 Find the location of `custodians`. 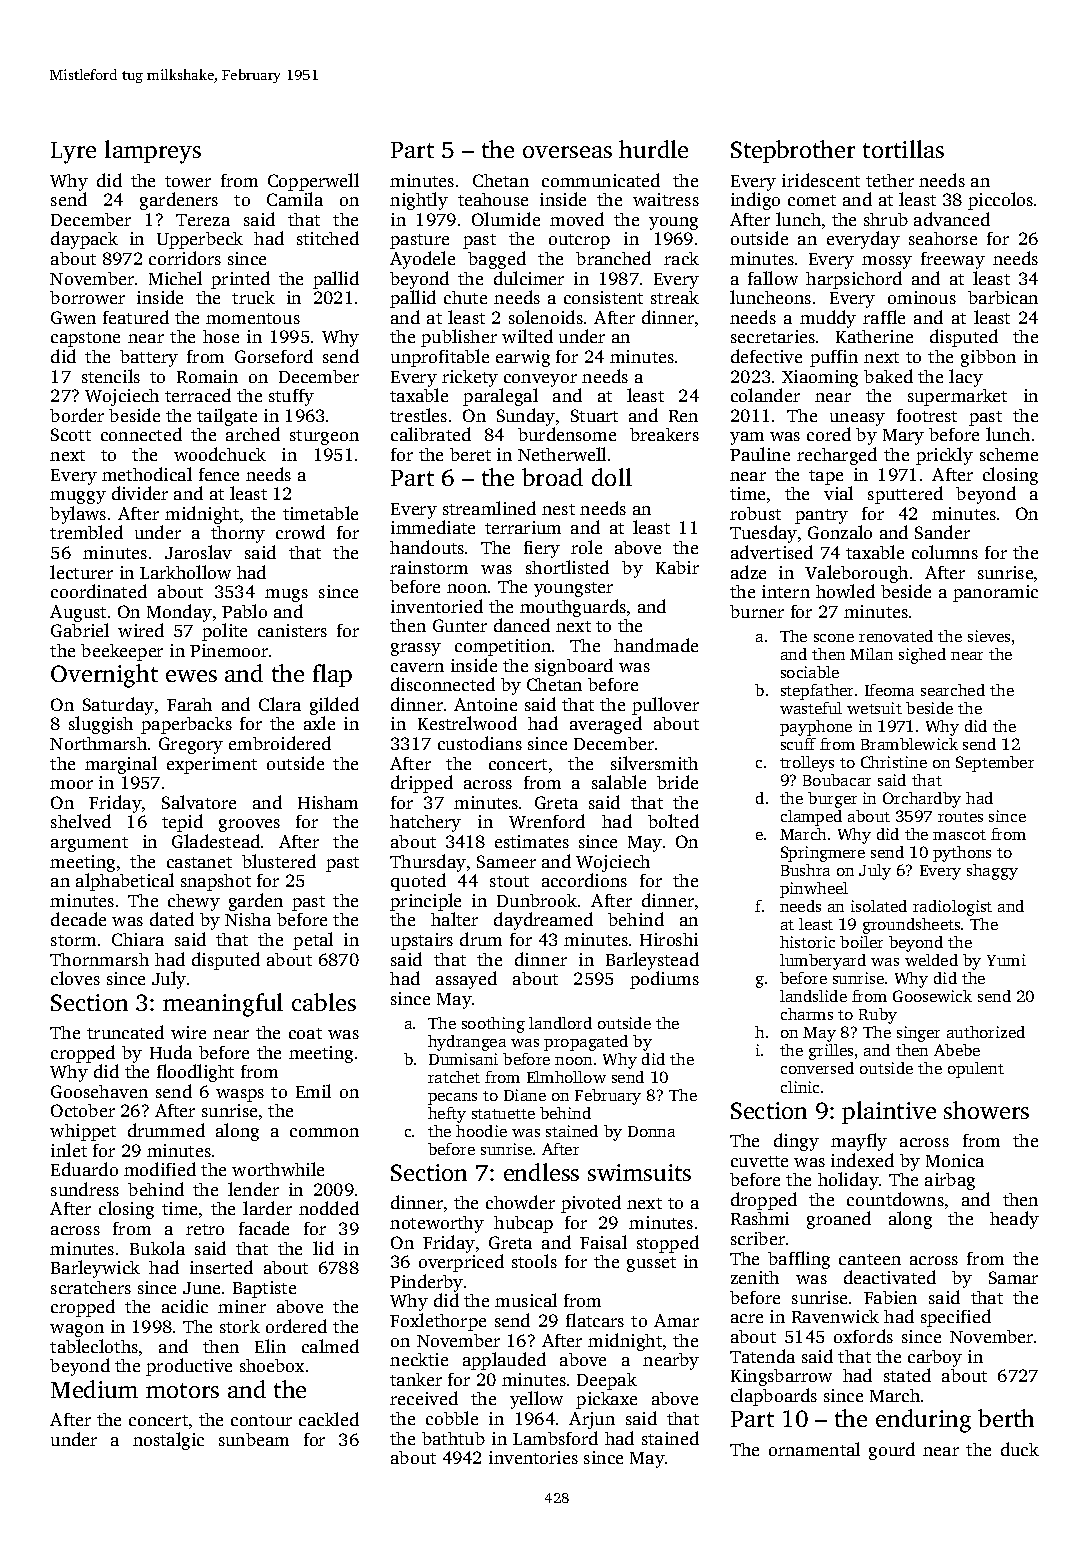

custodians is located at coordinates (480, 743).
